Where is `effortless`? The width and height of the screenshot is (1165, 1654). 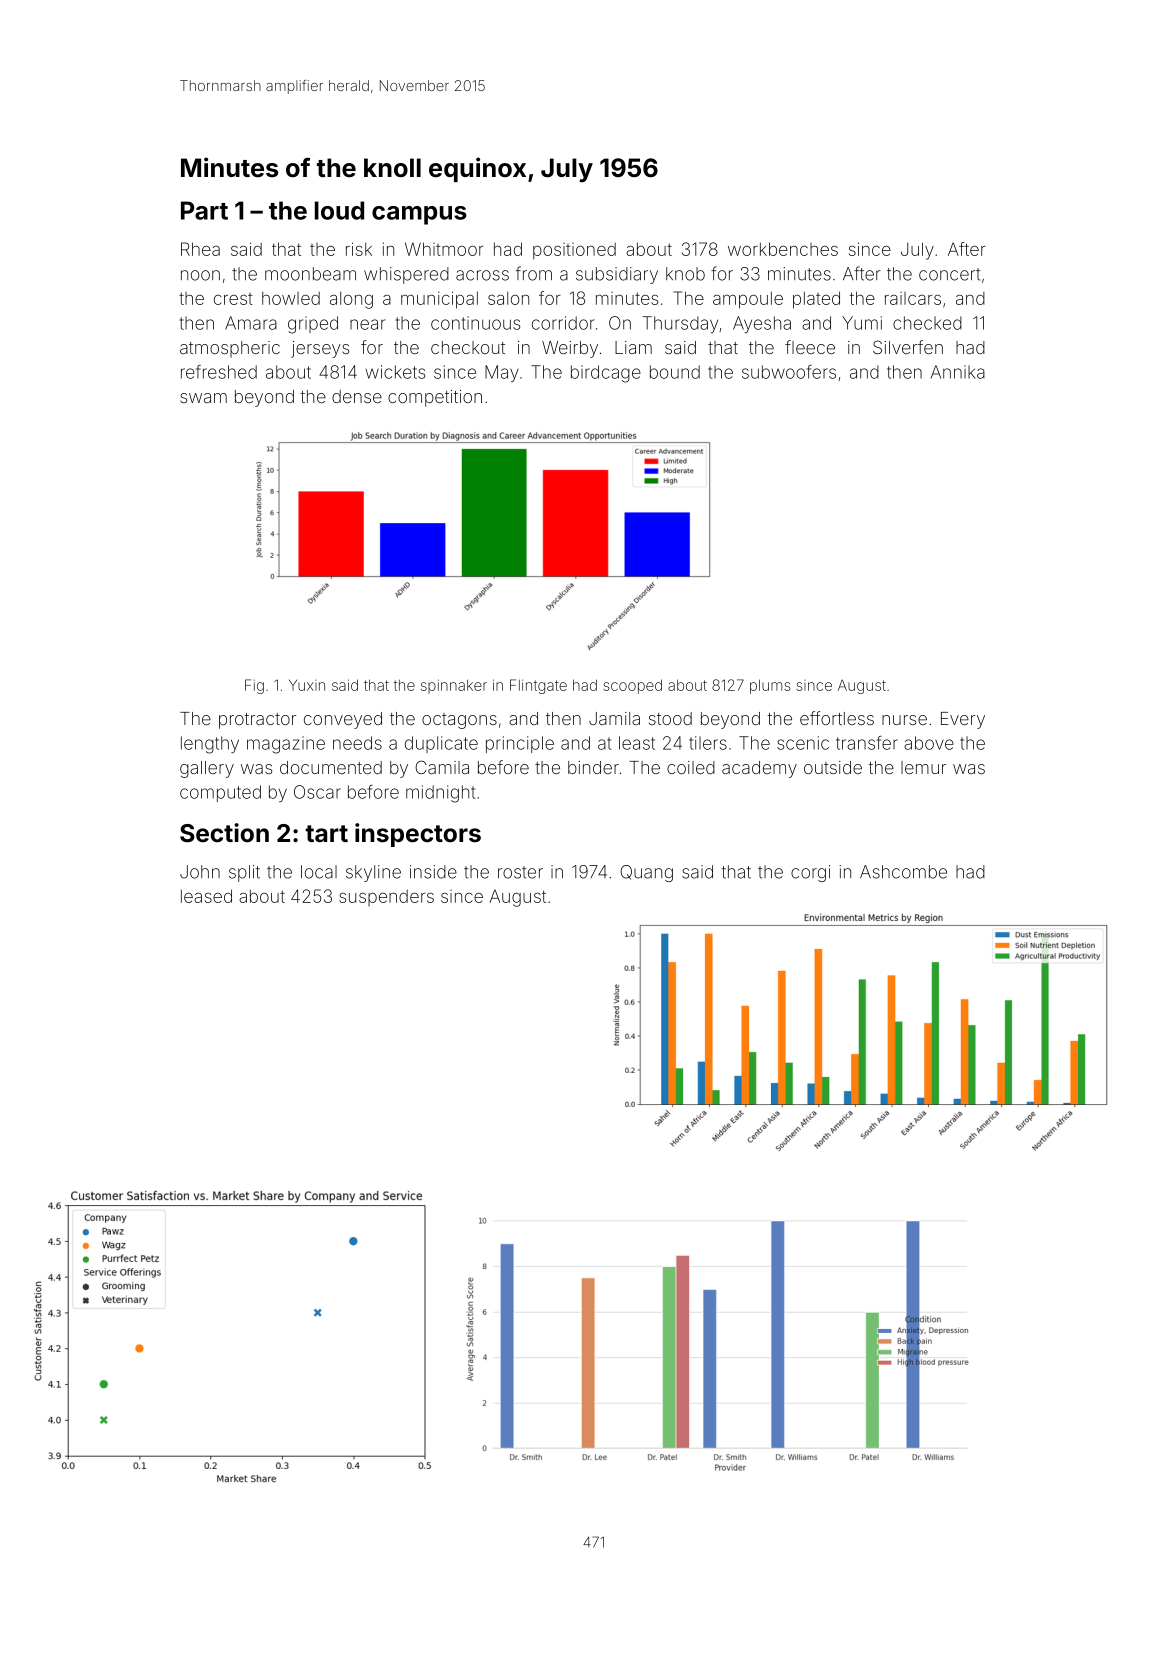 effortless is located at coordinates (837, 718).
